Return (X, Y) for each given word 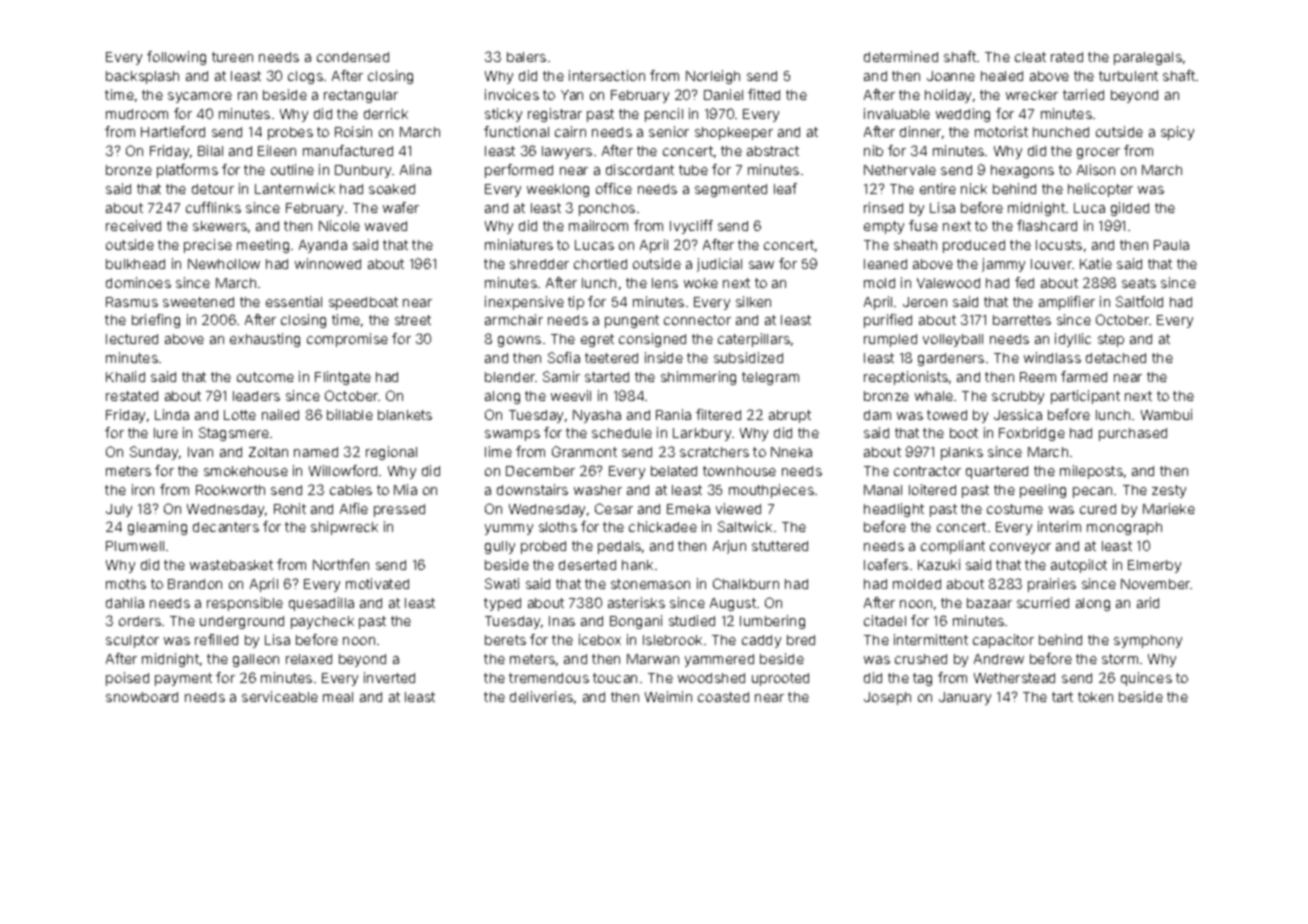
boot (964, 433)
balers (526, 57)
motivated (377, 583)
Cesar (614, 508)
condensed (353, 57)
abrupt (790, 416)
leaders (256, 396)
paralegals (1148, 58)
